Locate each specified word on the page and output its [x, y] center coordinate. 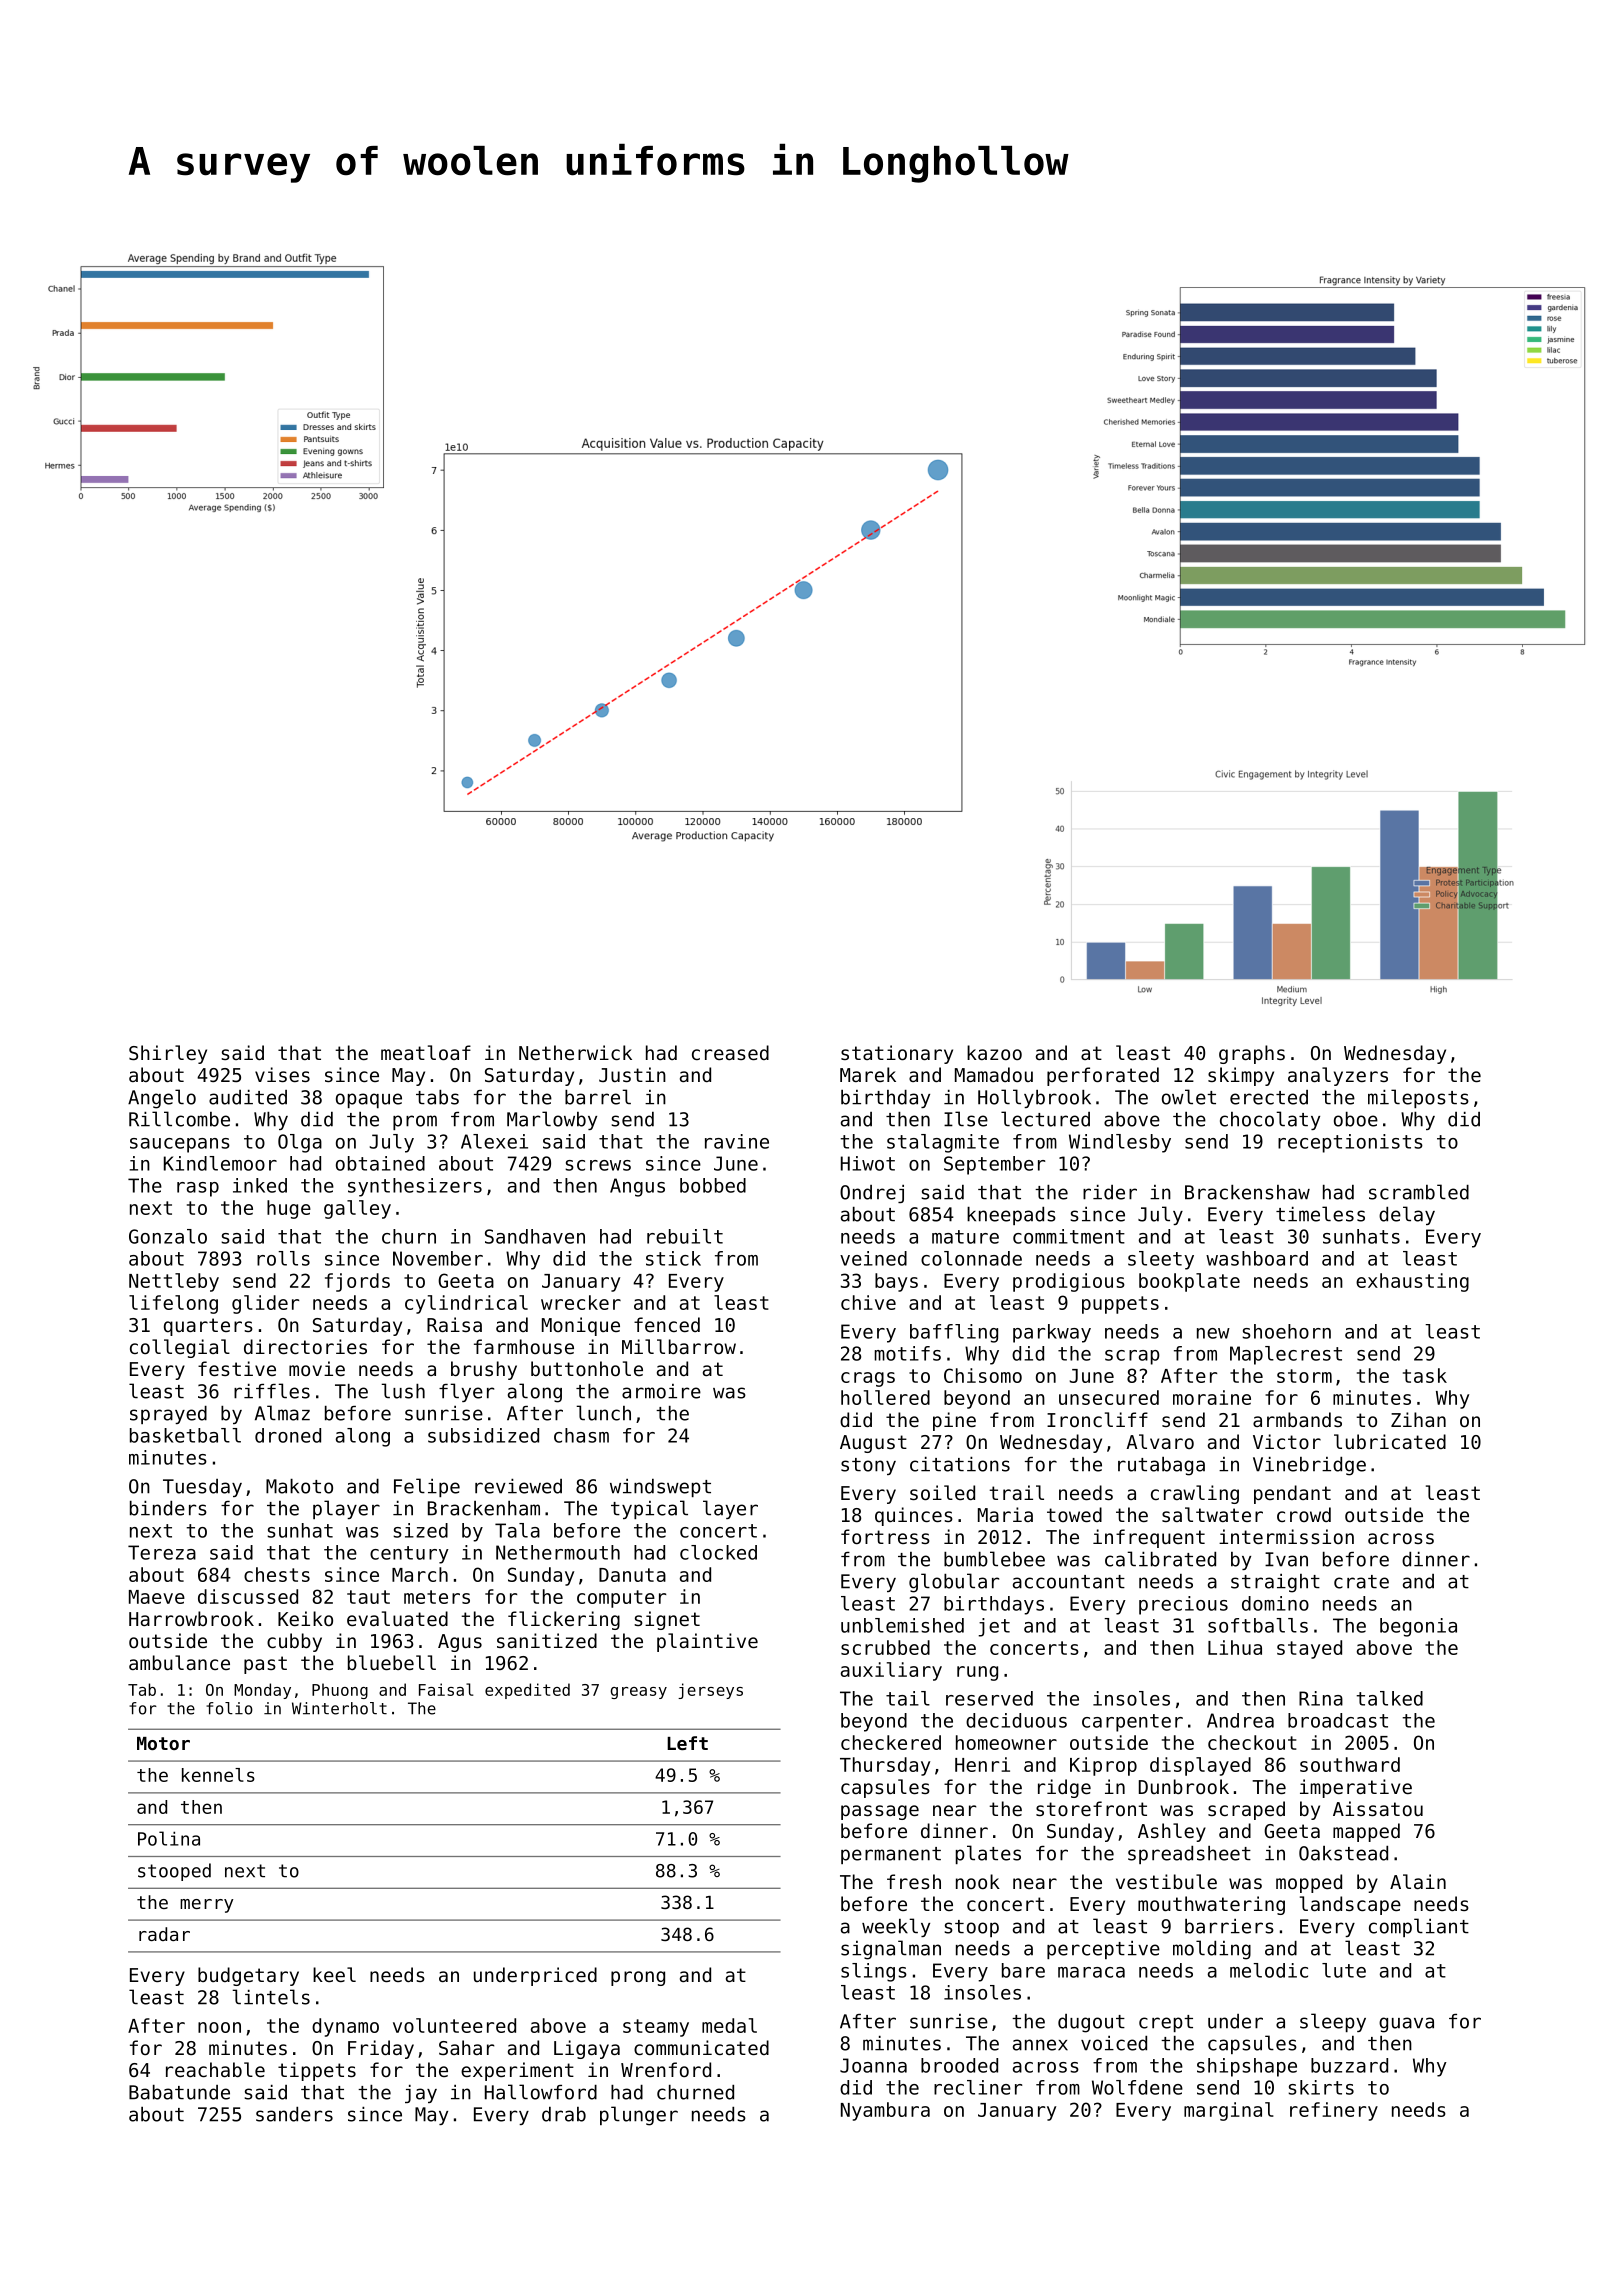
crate [1361, 1582]
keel [334, 1974]
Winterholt [339, 1708]
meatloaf [426, 1052]
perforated [1103, 1076]
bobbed [713, 1185]
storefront [1091, 1808]
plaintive [707, 1642]
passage [880, 1812]
